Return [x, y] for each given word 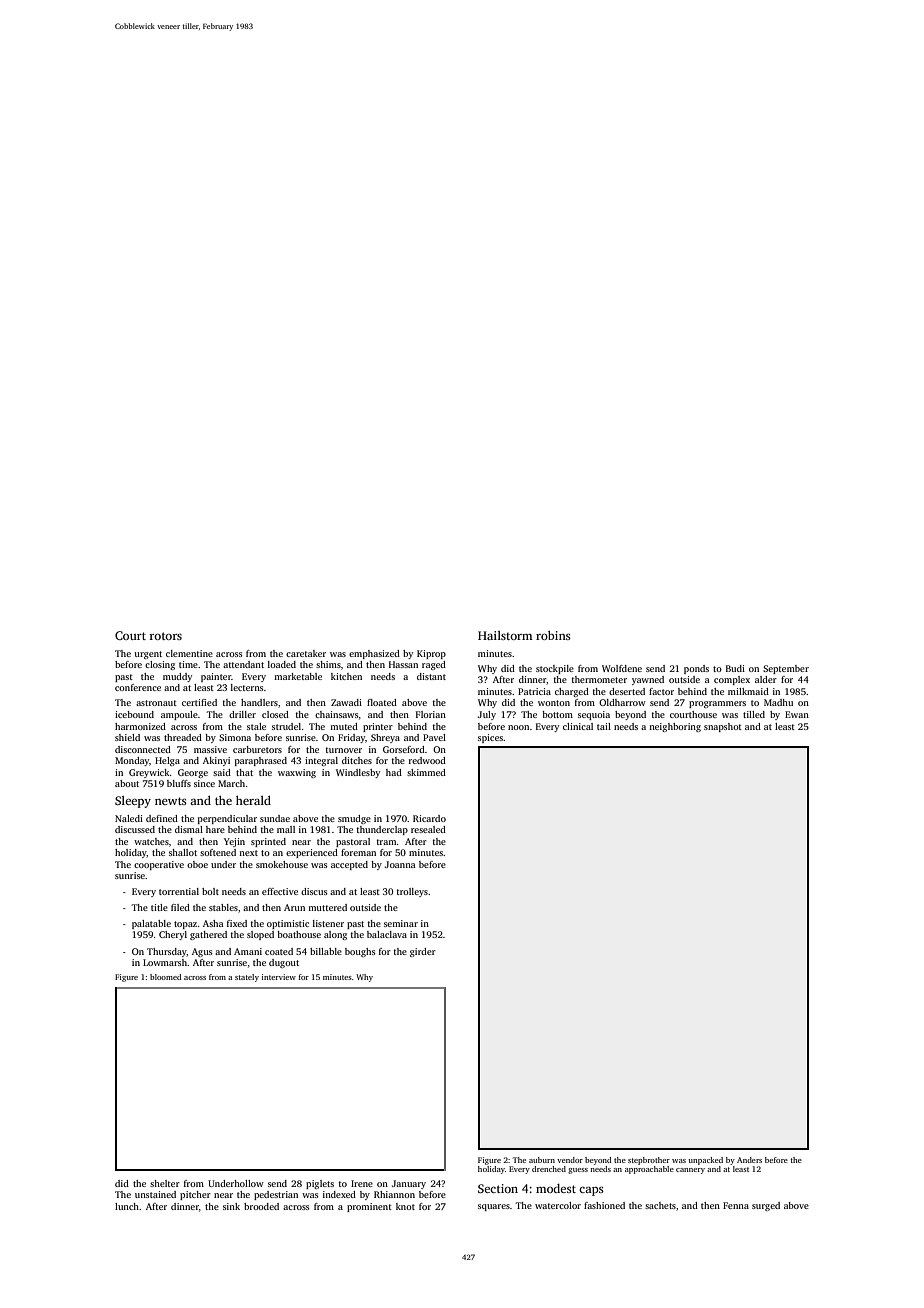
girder [423, 952]
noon [518, 727]
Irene [362, 1183]
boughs [360, 952]
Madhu [778, 702]
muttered [327, 907]
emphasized [374, 654]
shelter [165, 1183]
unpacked [705, 1161]
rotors [165, 636]
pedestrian [276, 1195]
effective [280, 891]
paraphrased [261, 761]
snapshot [723, 727]
